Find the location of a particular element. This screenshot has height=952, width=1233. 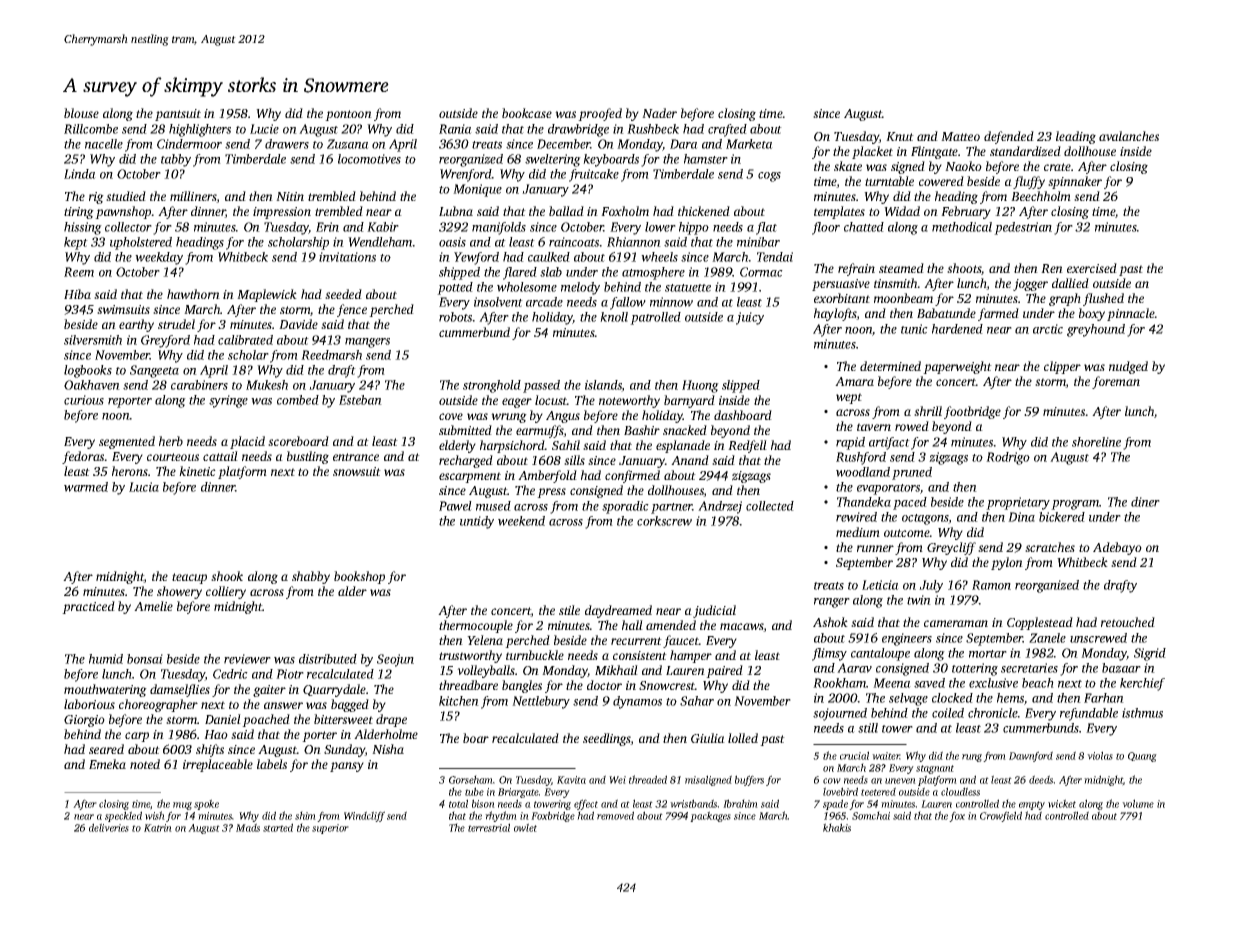

Ramon is located at coordinates (991, 585).
